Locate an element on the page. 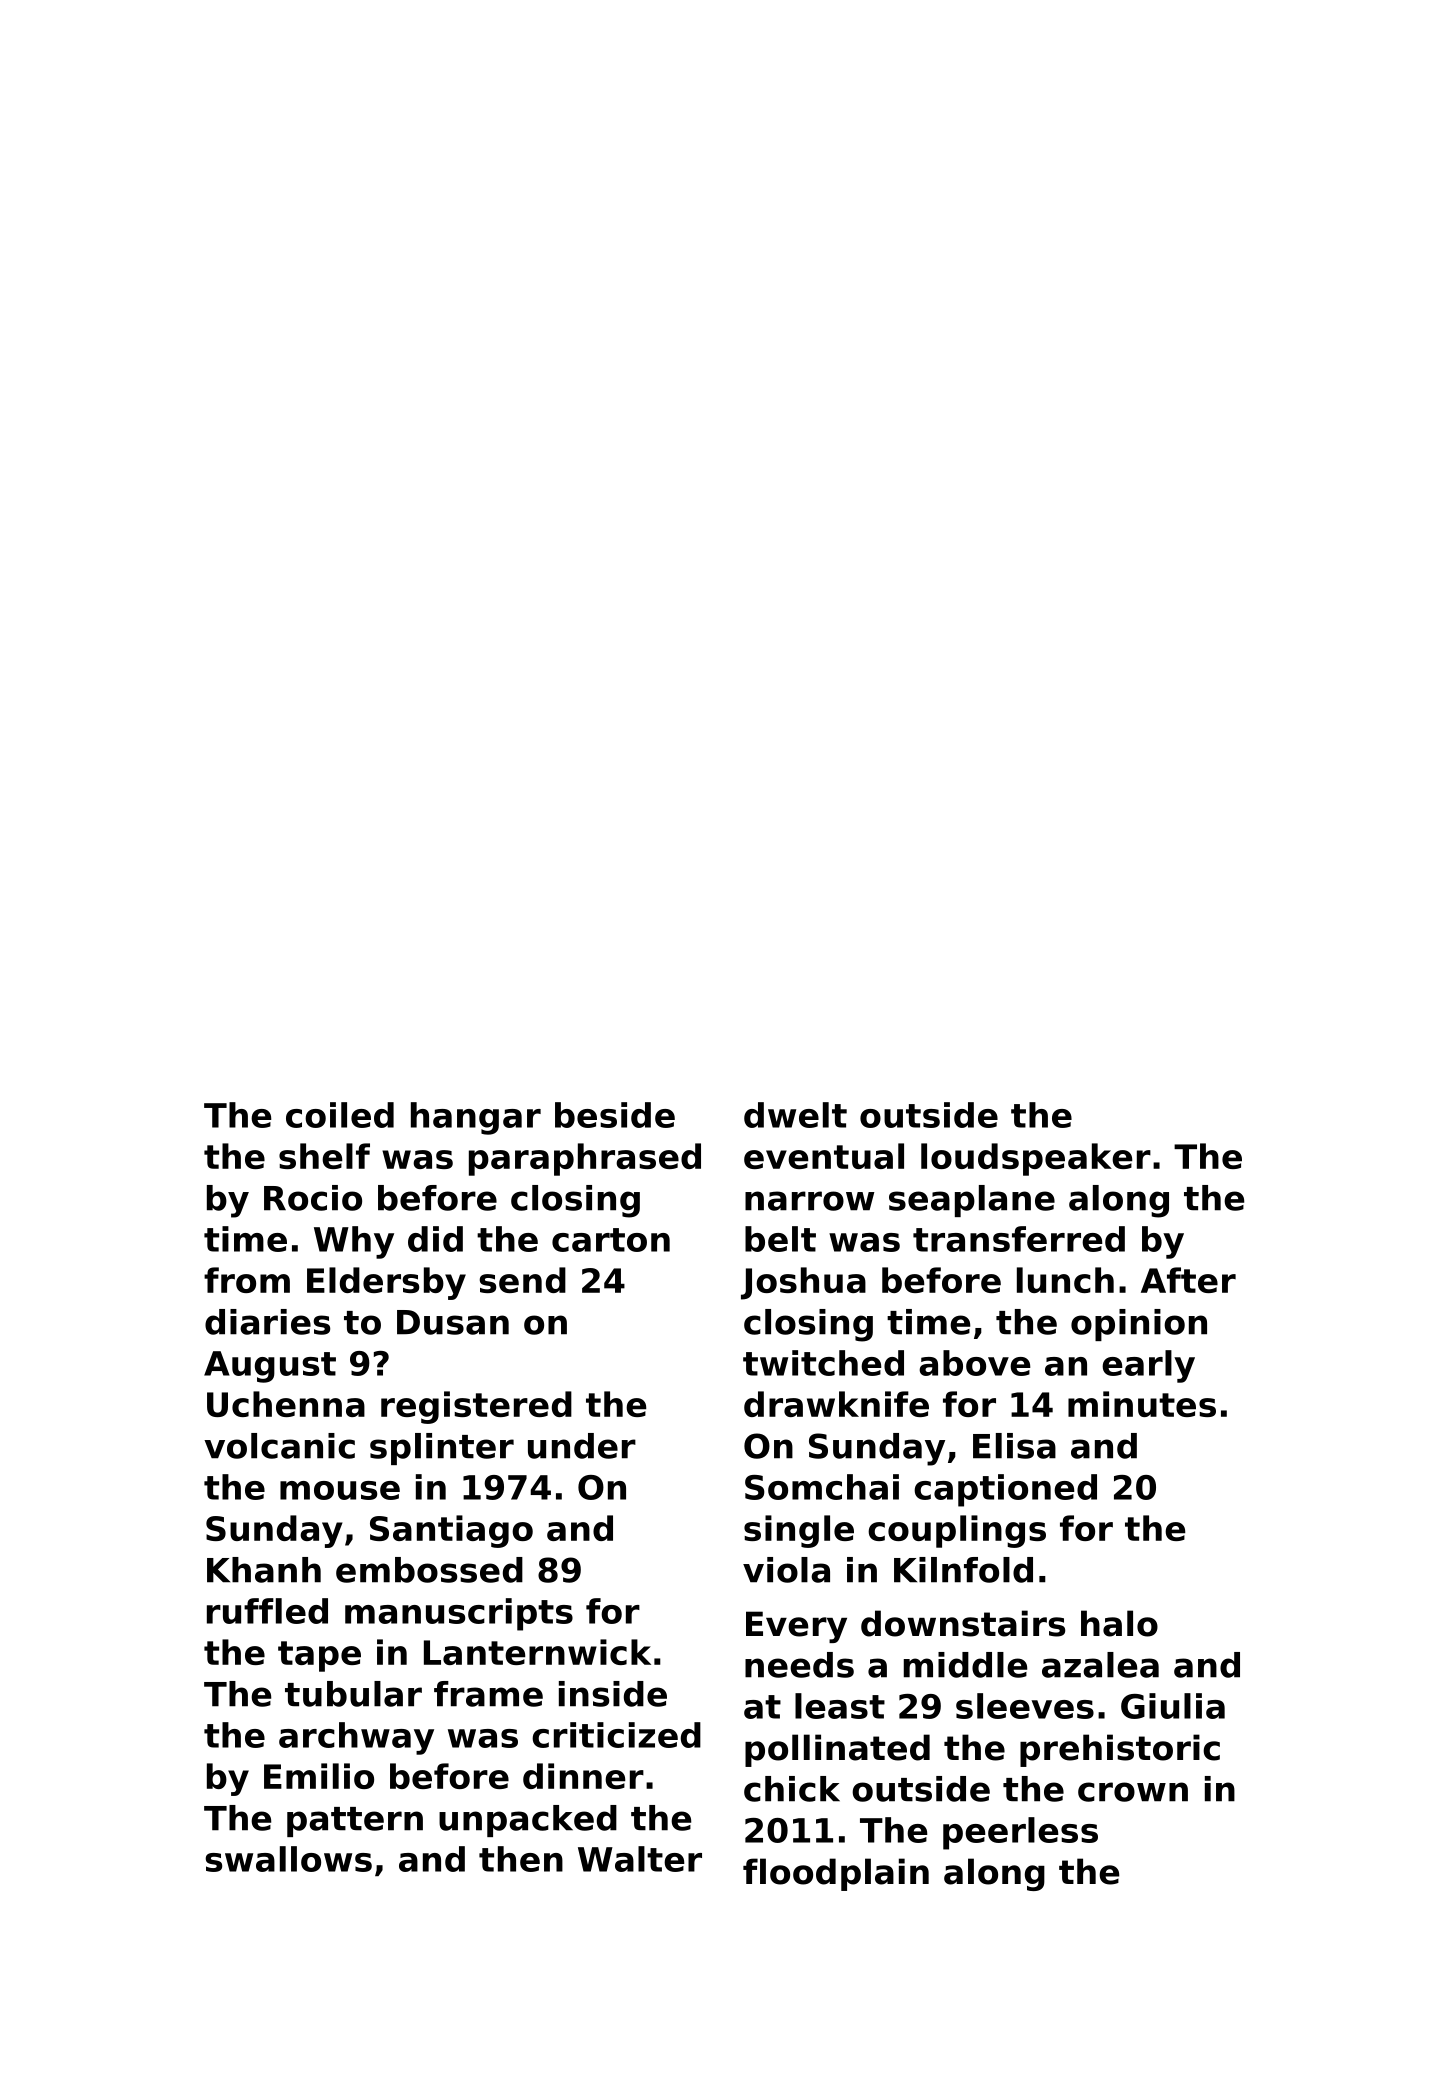 This document has width=1450, height=2100. coiled is located at coordinates (340, 1115).
